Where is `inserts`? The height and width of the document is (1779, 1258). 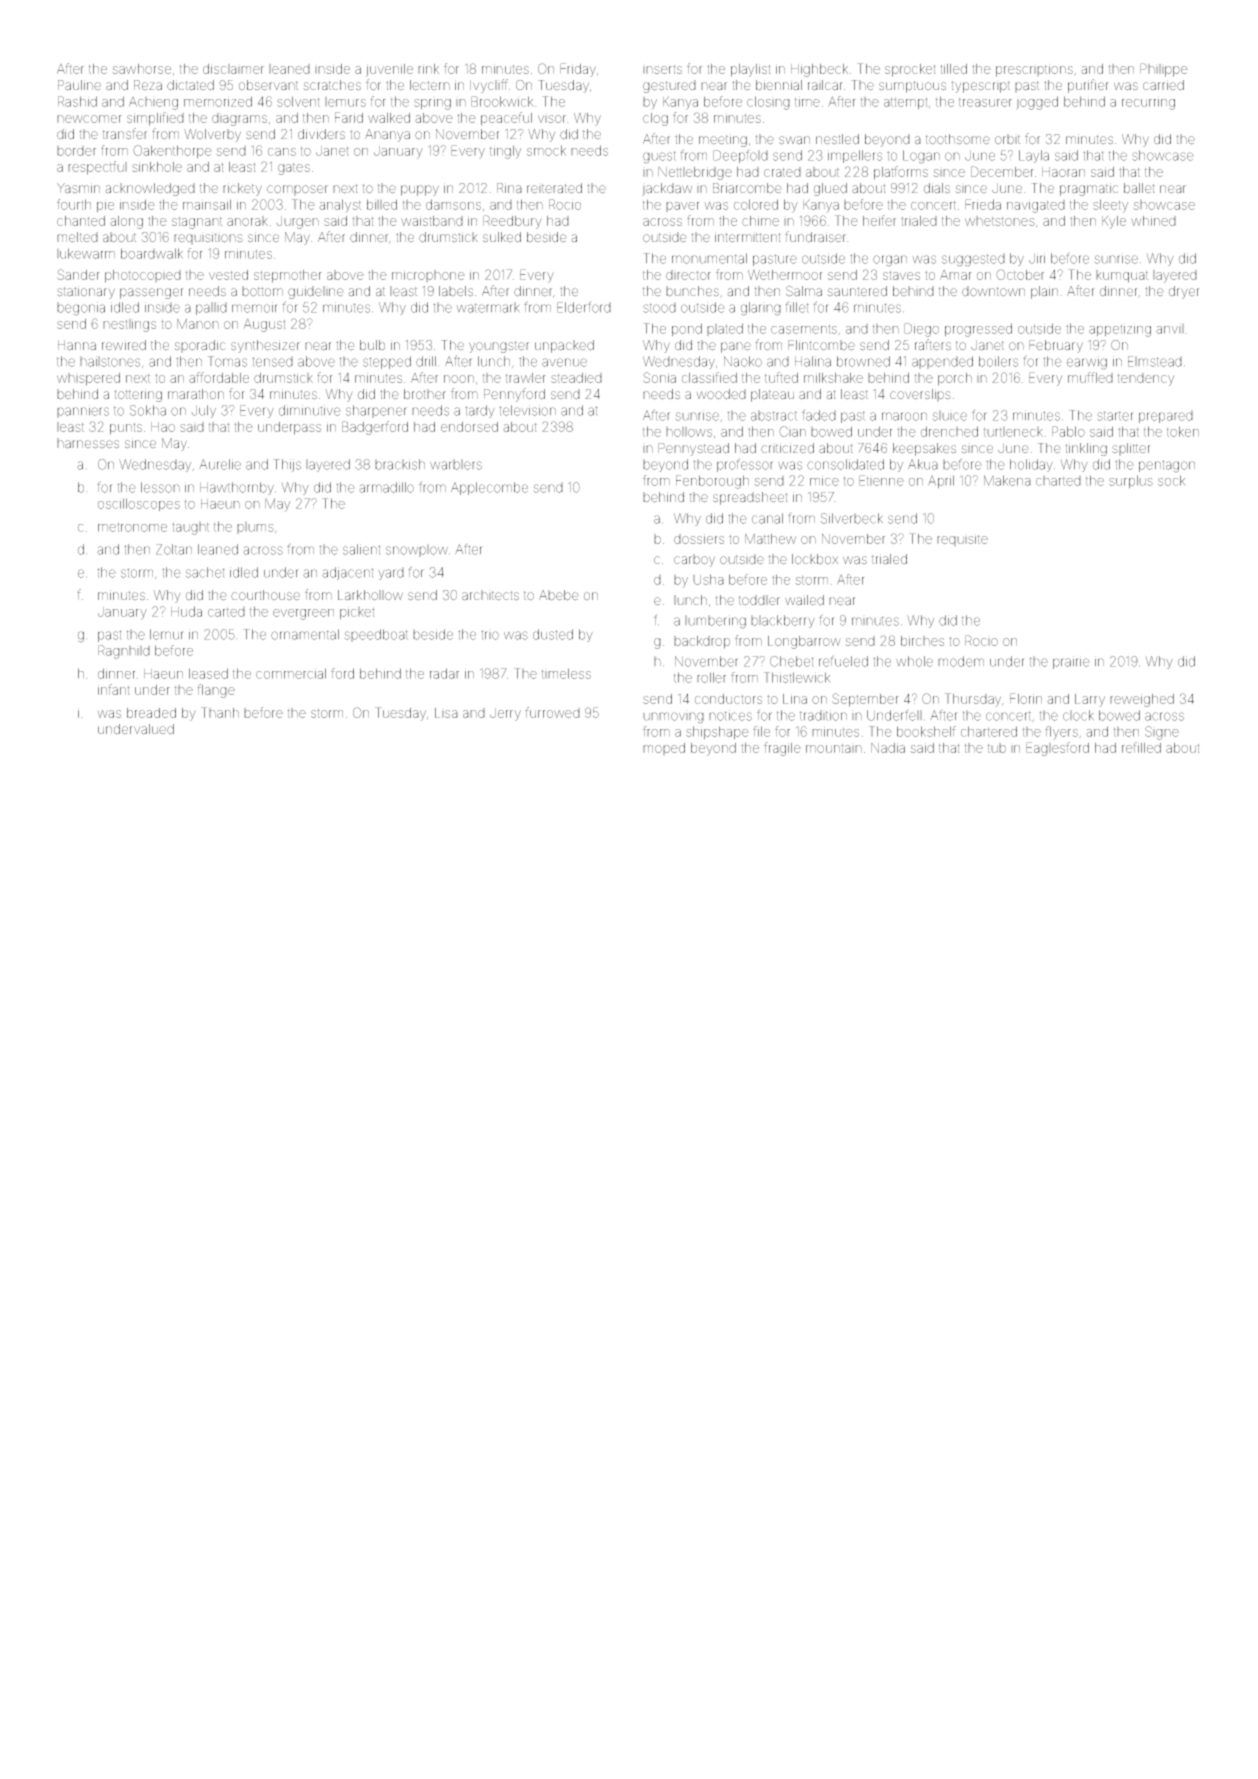
inserts is located at coordinates (662, 69).
